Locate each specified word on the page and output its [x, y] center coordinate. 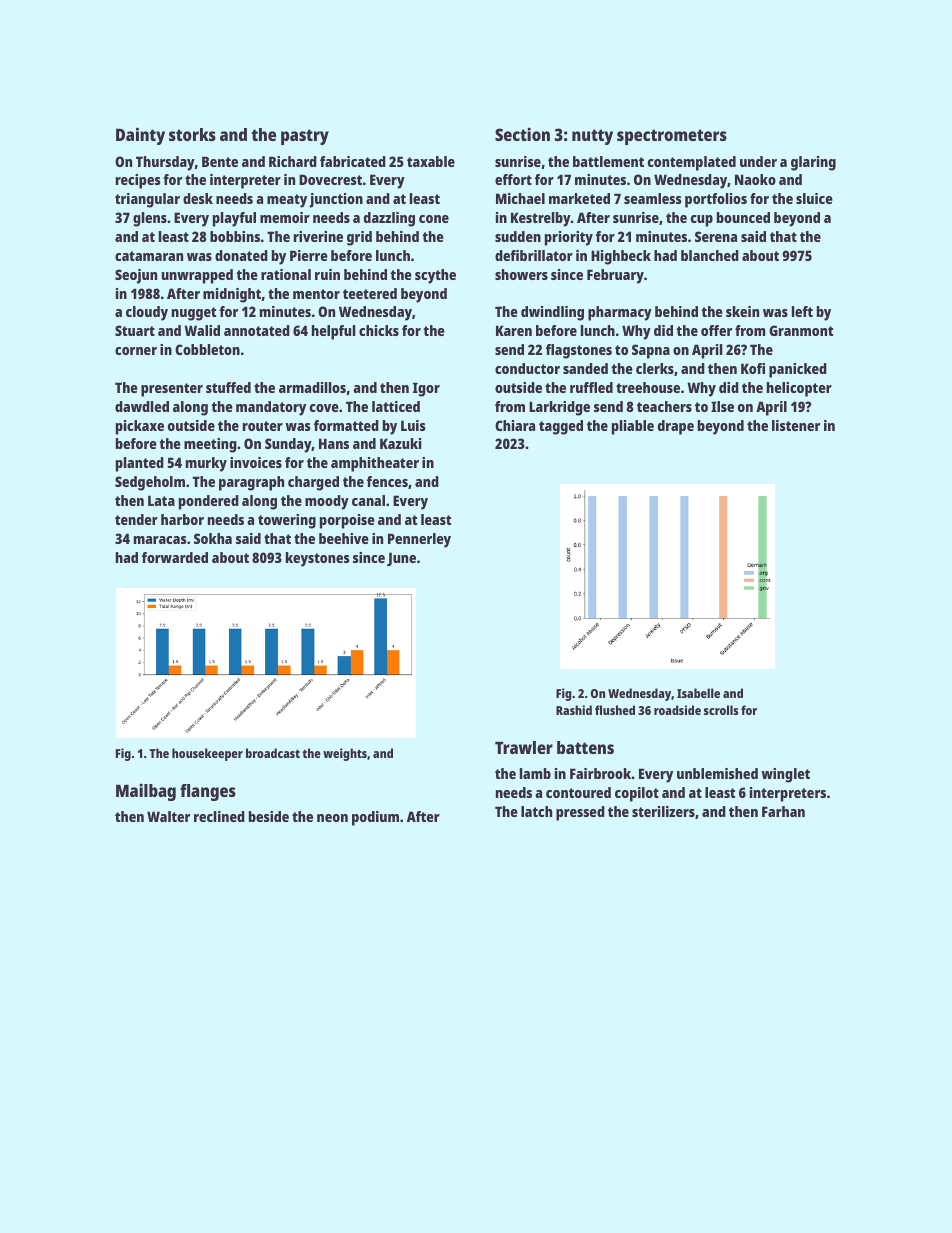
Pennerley [419, 540]
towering [287, 521]
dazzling [389, 219]
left [802, 311]
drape [676, 427]
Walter [168, 816]
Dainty [140, 136]
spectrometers [672, 137]
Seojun [136, 276]
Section [522, 134]
